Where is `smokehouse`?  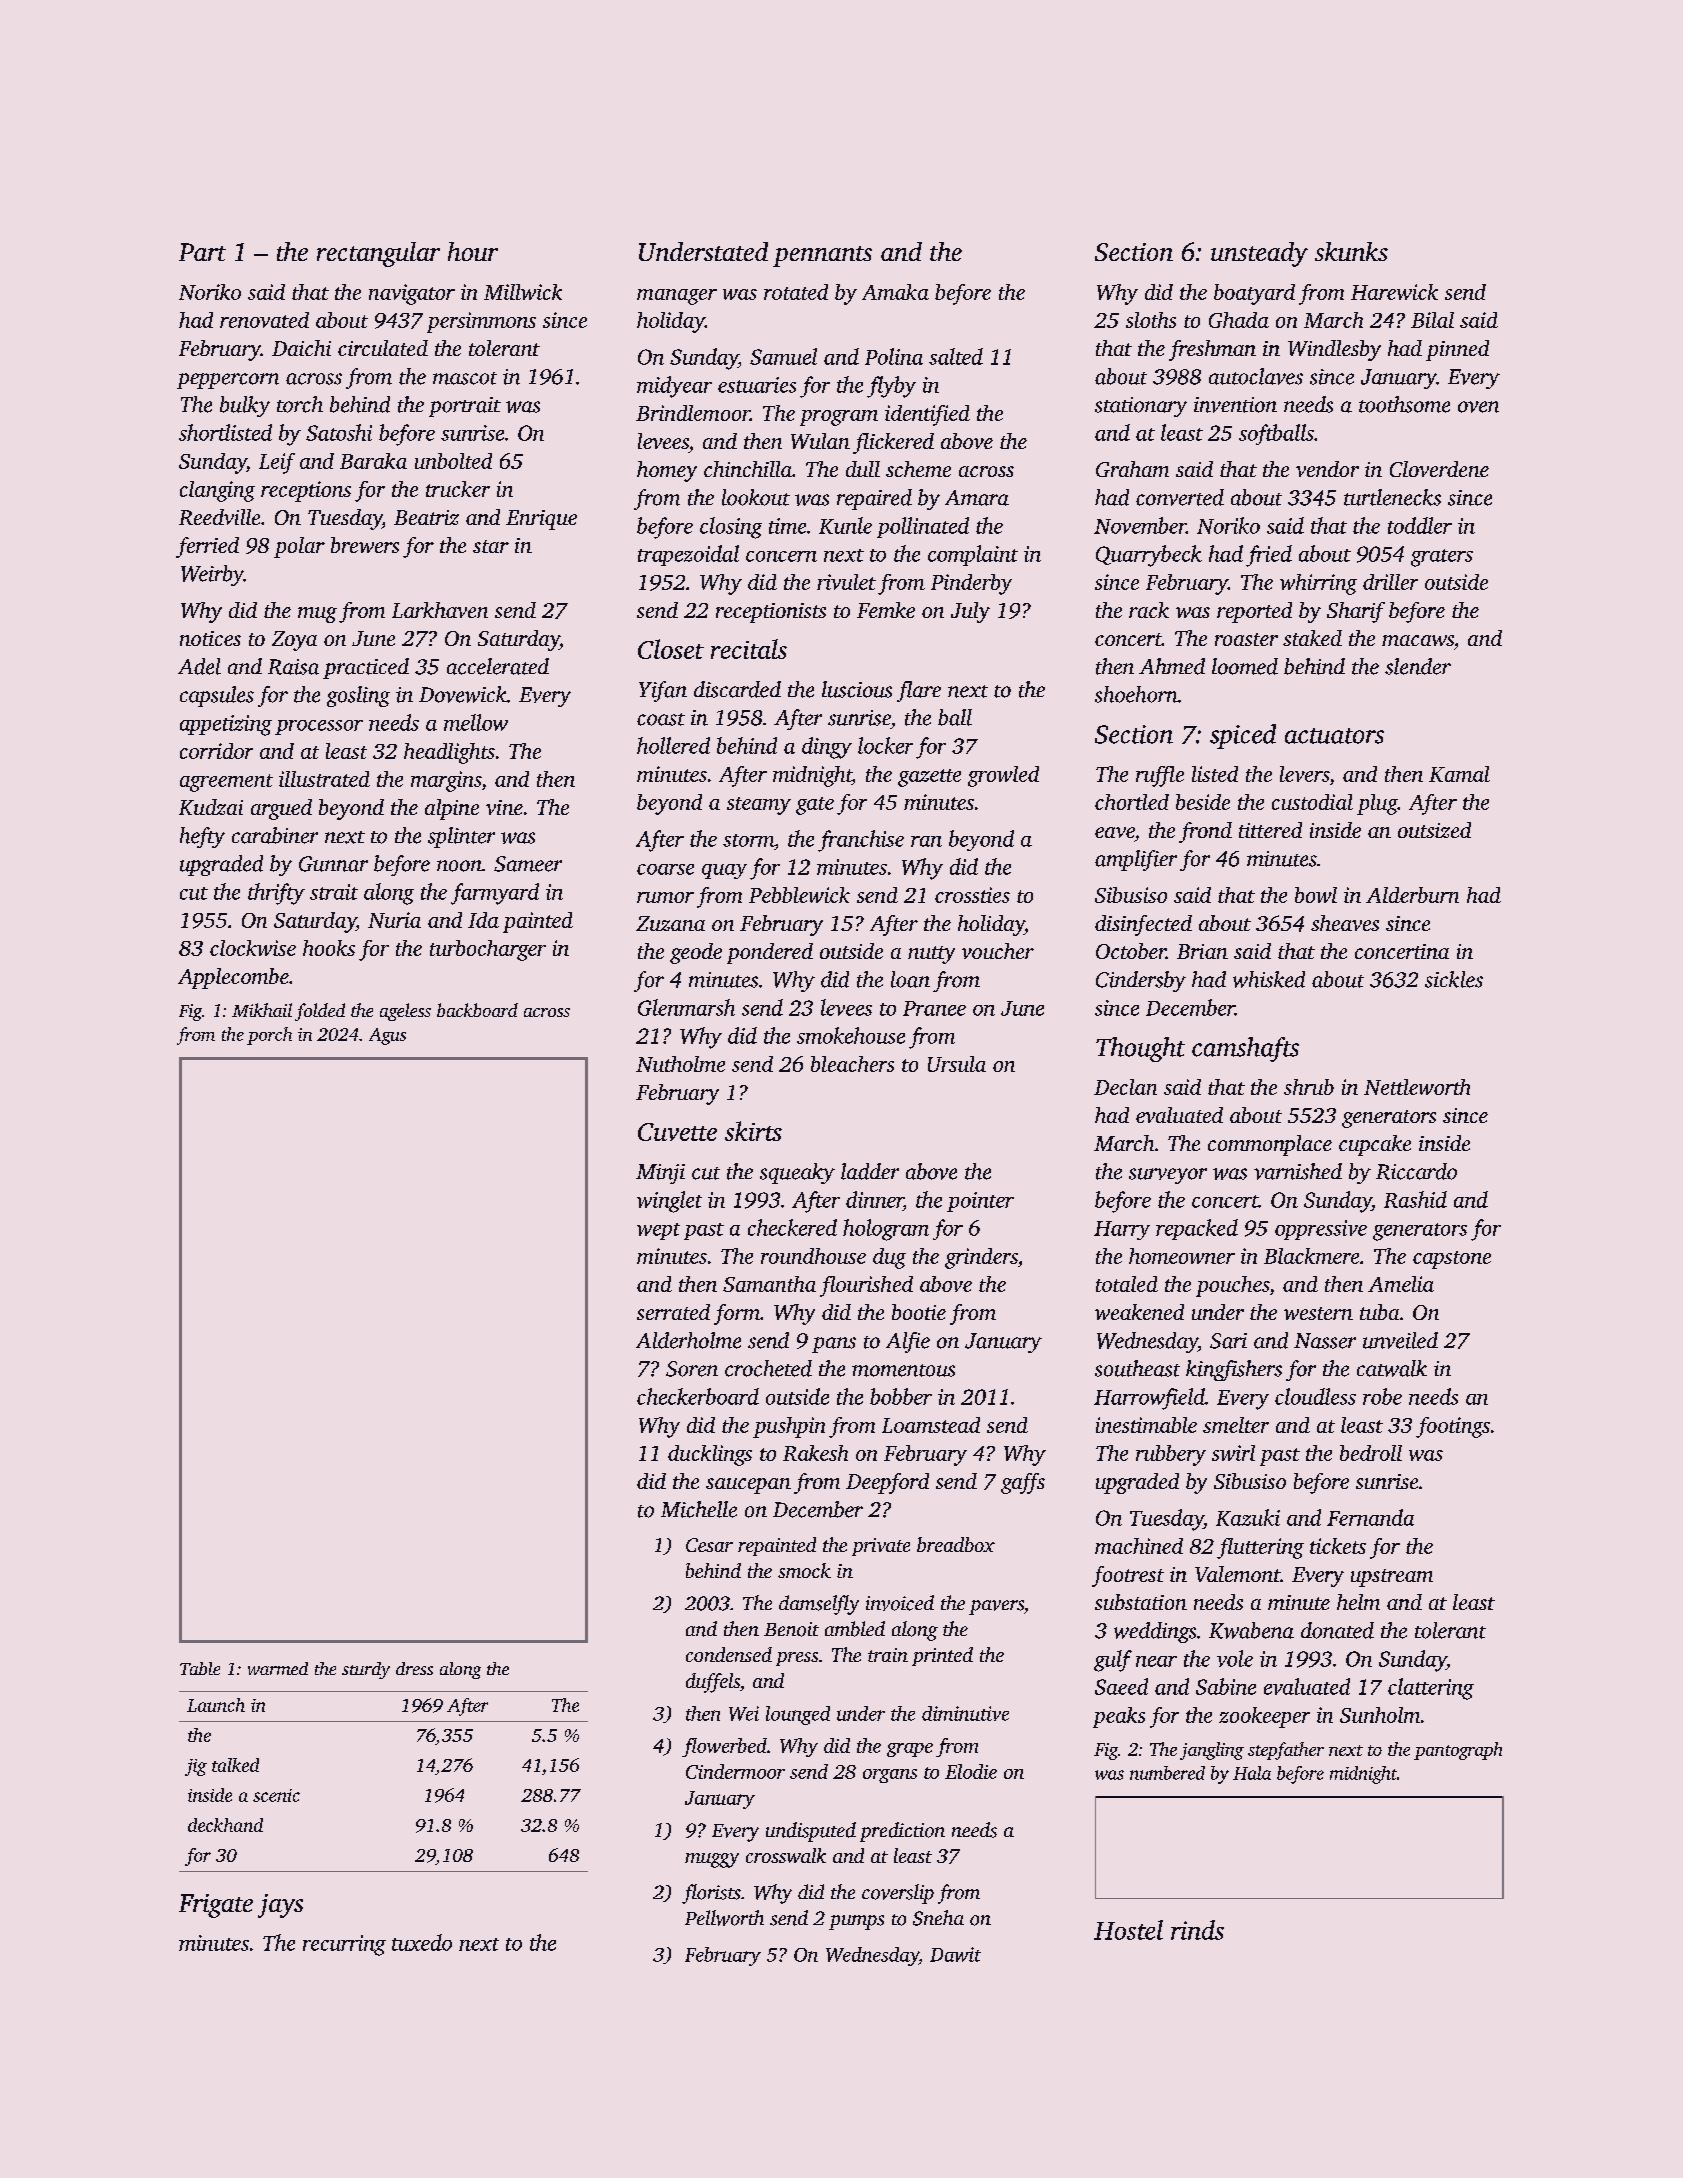
smokehouse is located at coordinates (851, 1035).
